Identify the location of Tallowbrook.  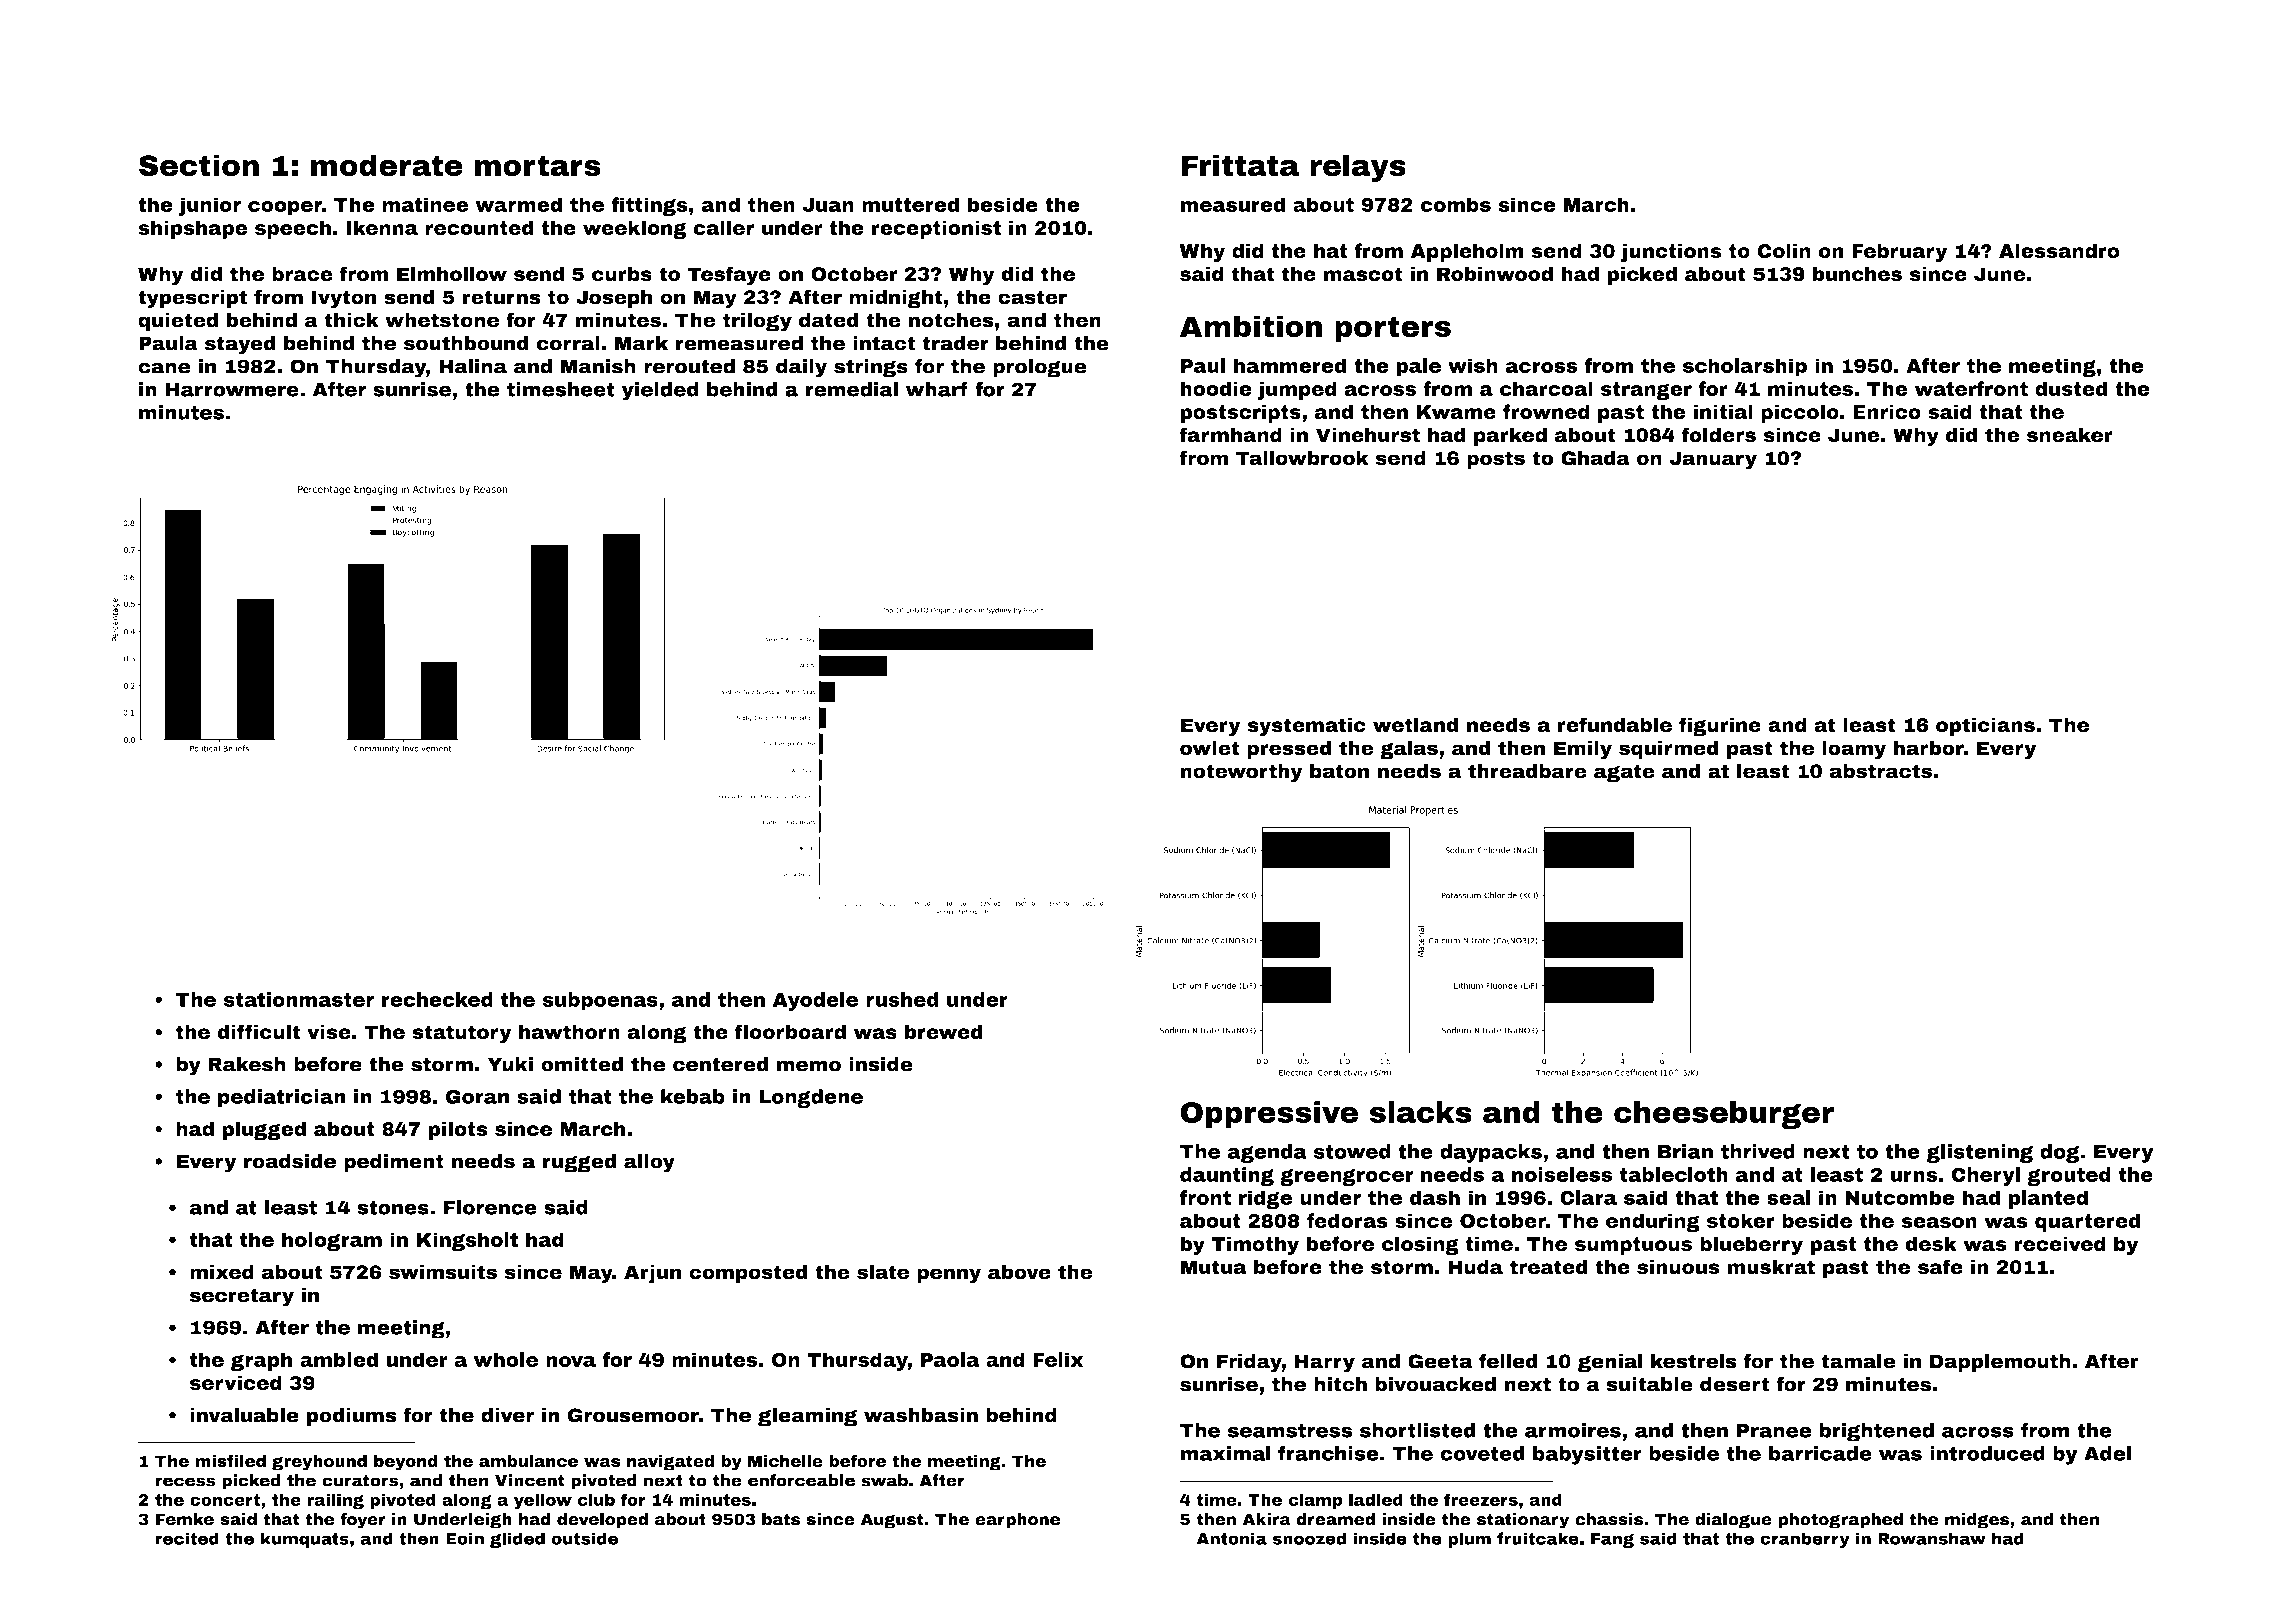
(1302, 458).
